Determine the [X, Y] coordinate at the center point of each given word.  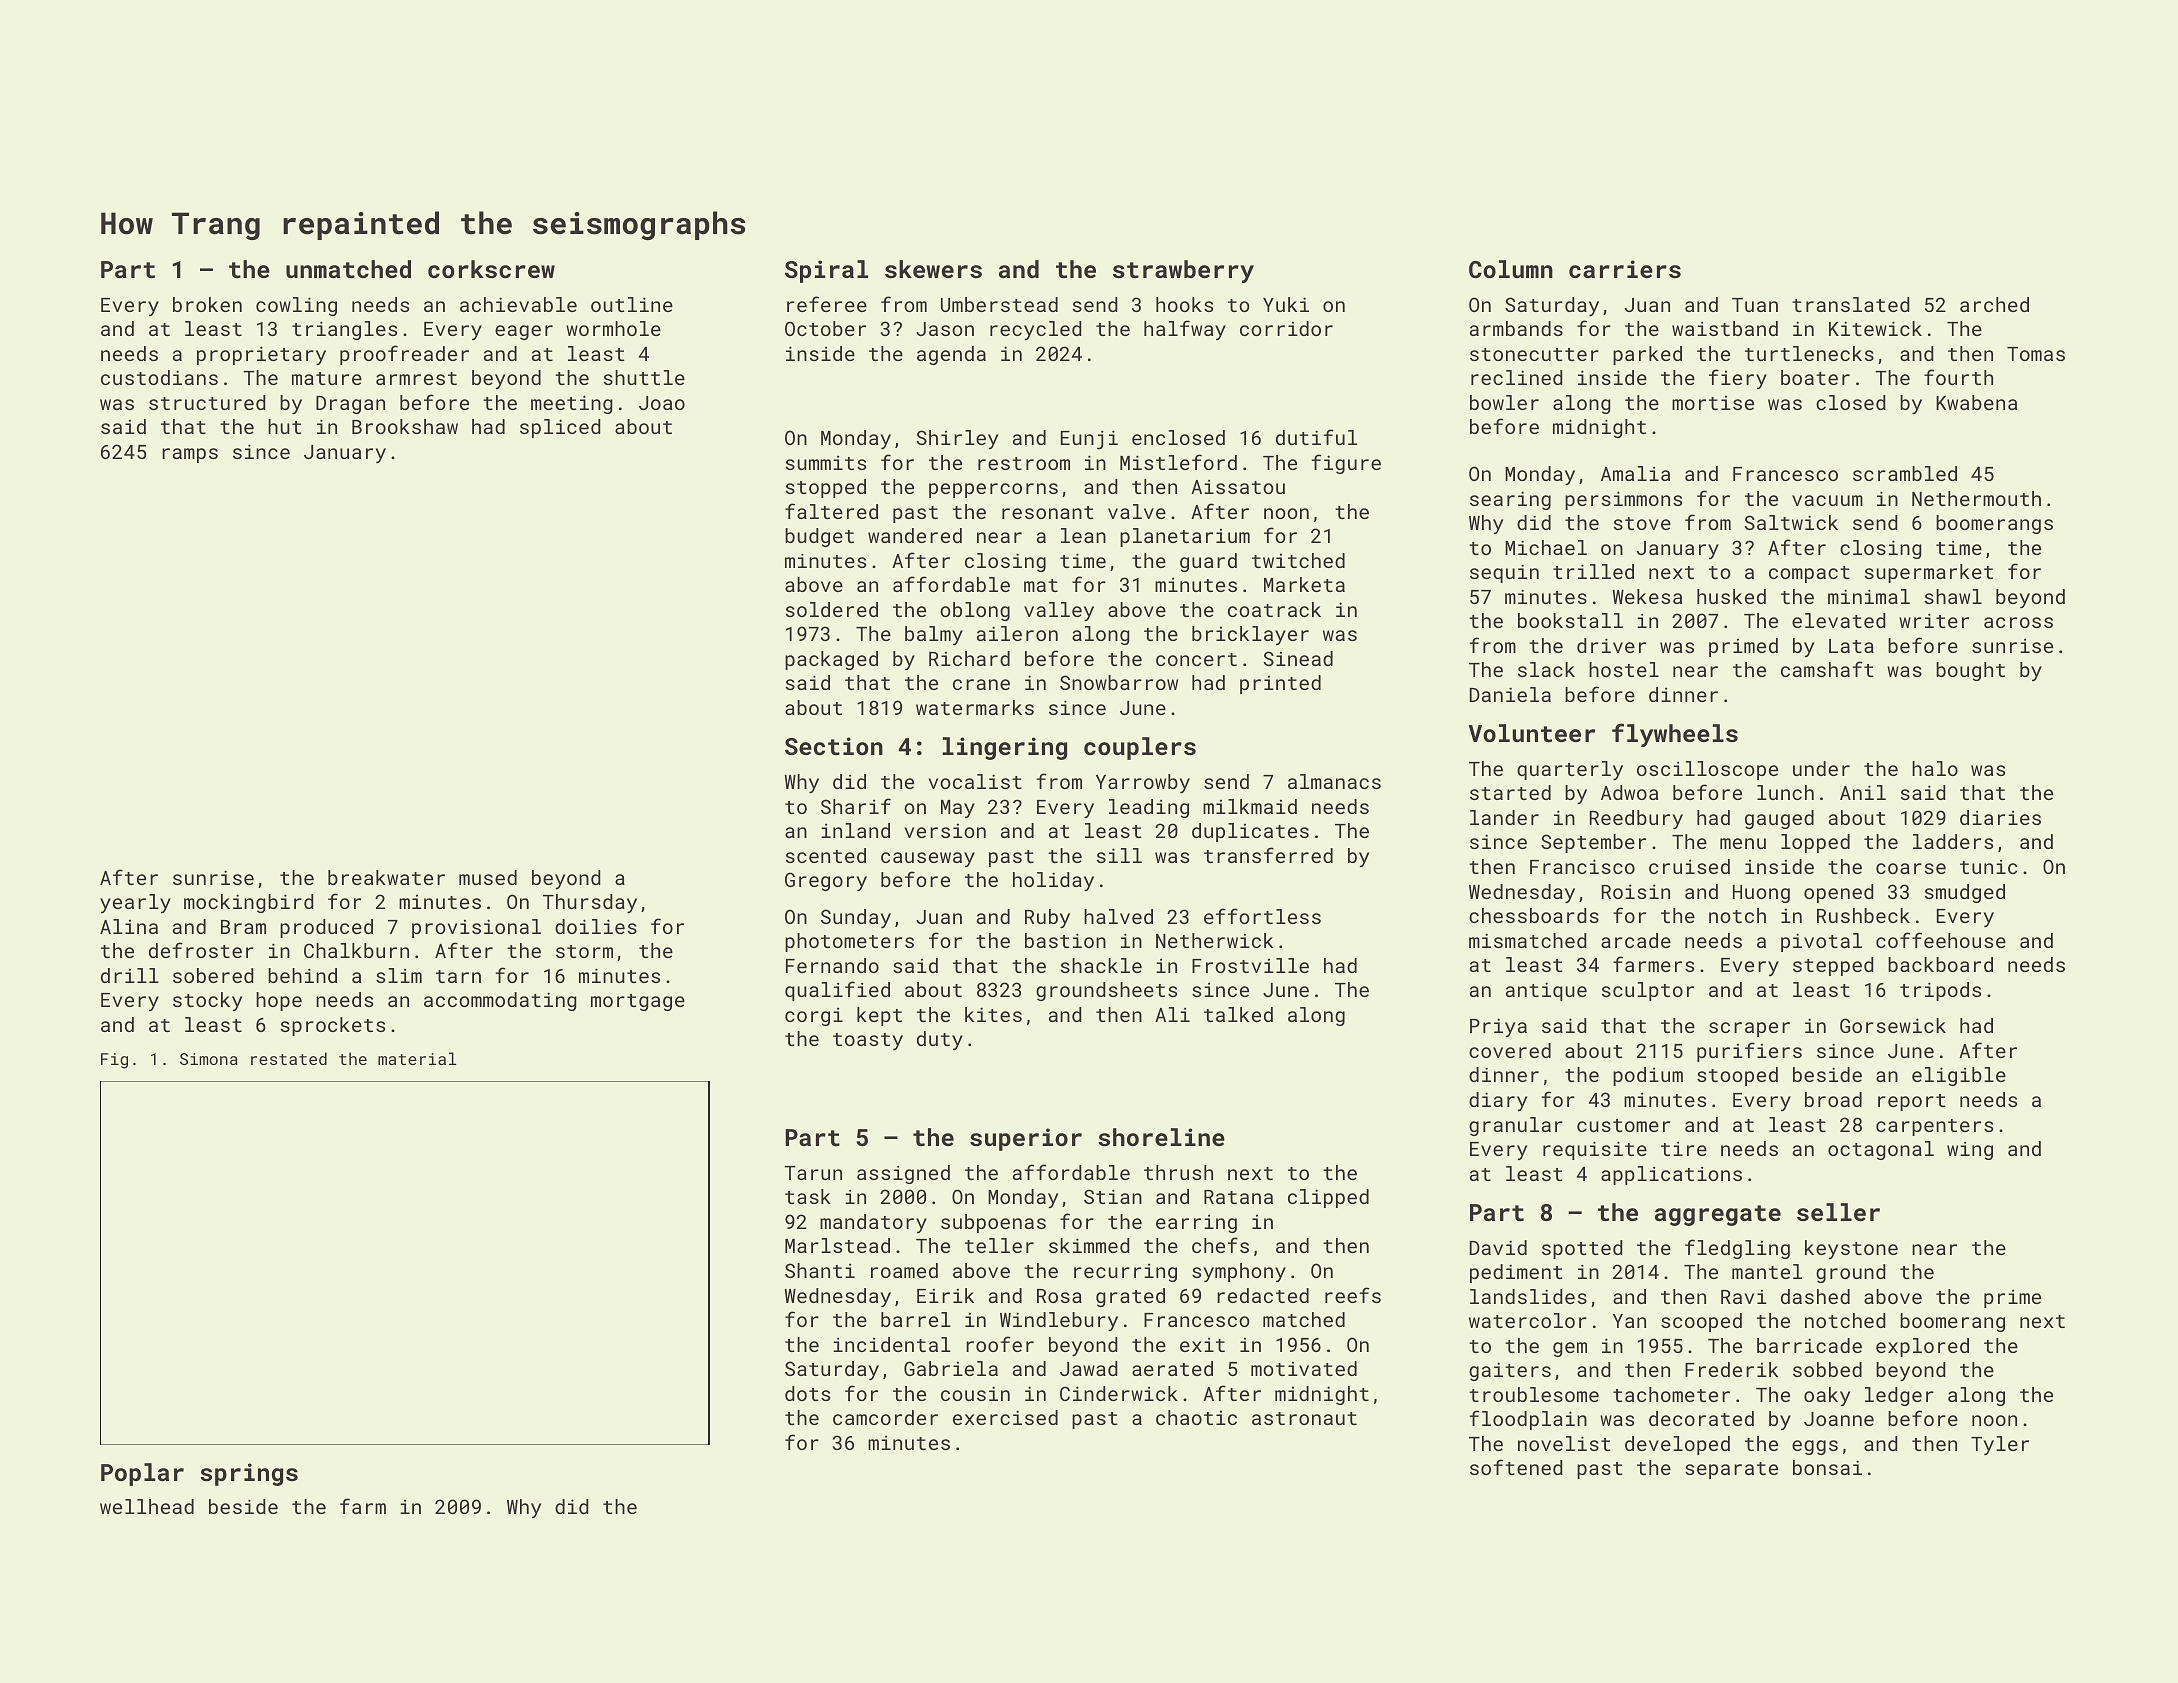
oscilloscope [1707, 770]
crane [981, 684]
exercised [1005, 1417]
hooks [1184, 304]
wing [1970, 1150]
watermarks [975, 707]
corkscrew [491, 269]
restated [289, 1058]
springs [249, 1474]
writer [1934, 620]
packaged [831, 660]
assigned [903, 1174]
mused [488, 877]
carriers [1625, 269]
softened [1516, 1467]
